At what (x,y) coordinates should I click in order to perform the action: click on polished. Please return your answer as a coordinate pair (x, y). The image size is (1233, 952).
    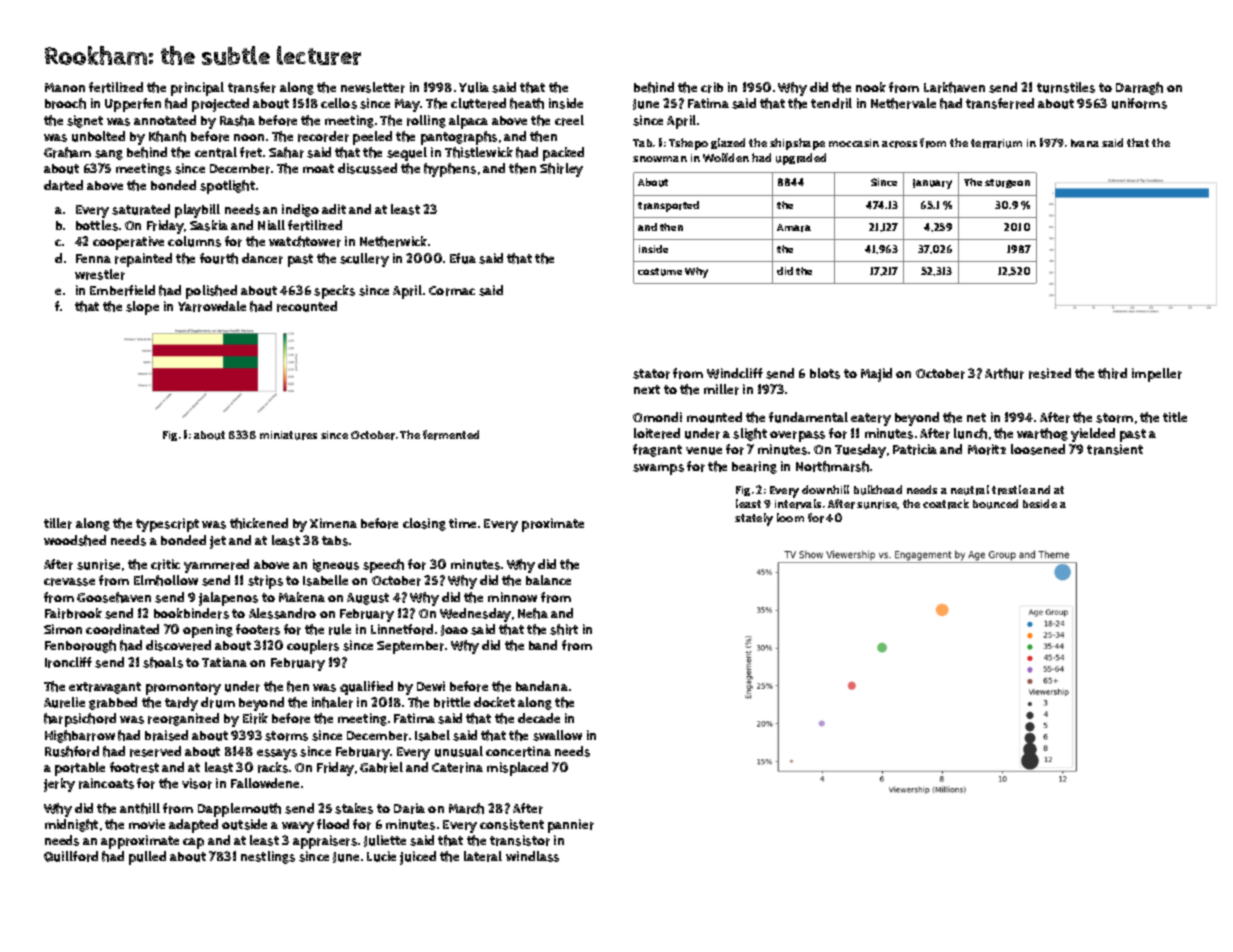
    Looking at the image, I should click on (211, 292).
